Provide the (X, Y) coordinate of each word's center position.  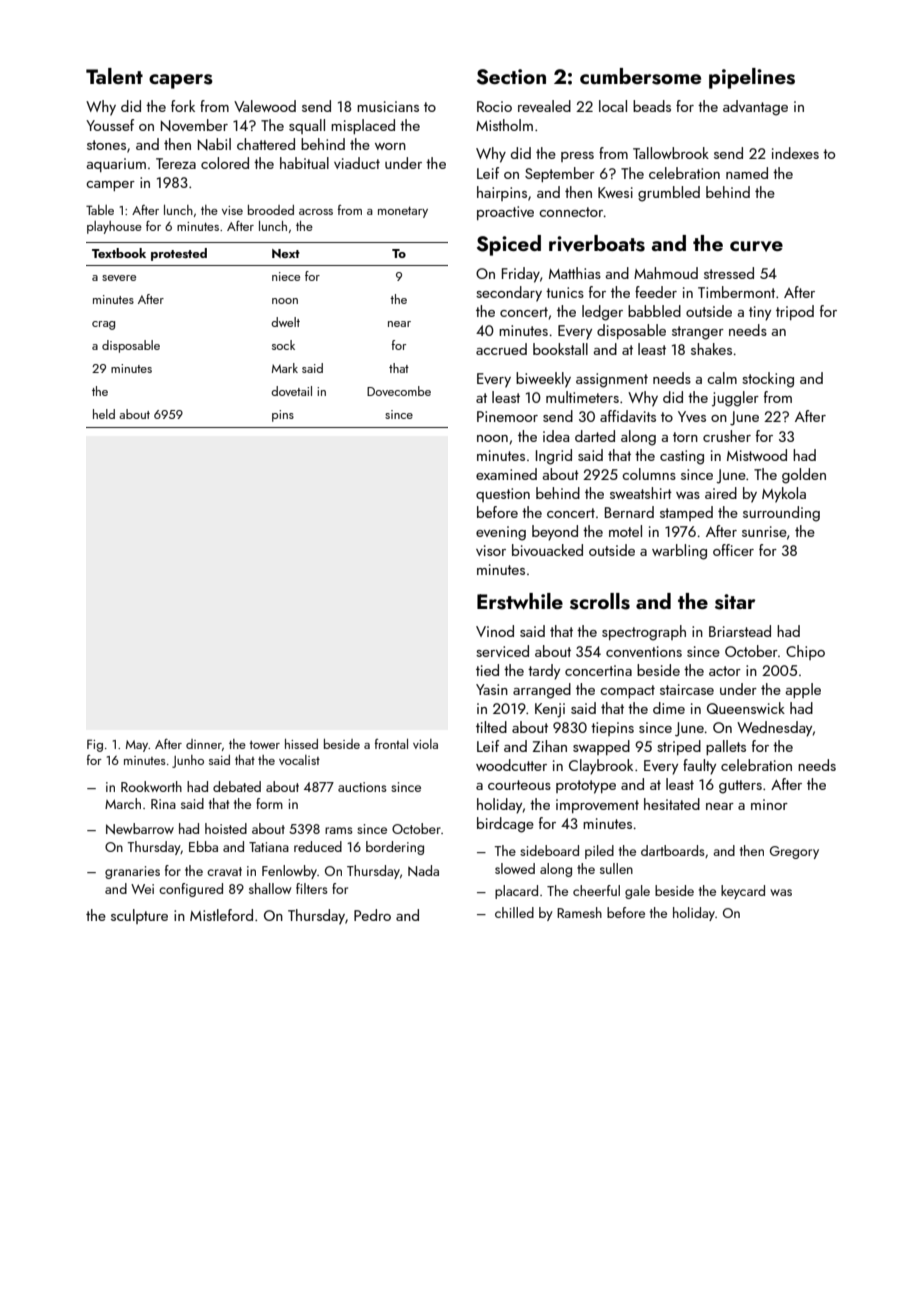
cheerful (596, 890)
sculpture (139, 916)
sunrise (764, 531)
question (503, 495)
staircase (687, 689)
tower (264, 745)
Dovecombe (399, 391)
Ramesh (579, 912)
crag (103, 325)
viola (425, 744)
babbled (654, 311)
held (104, 414)
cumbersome (640, 76)
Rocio (494, 106)
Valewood (265, 106)
